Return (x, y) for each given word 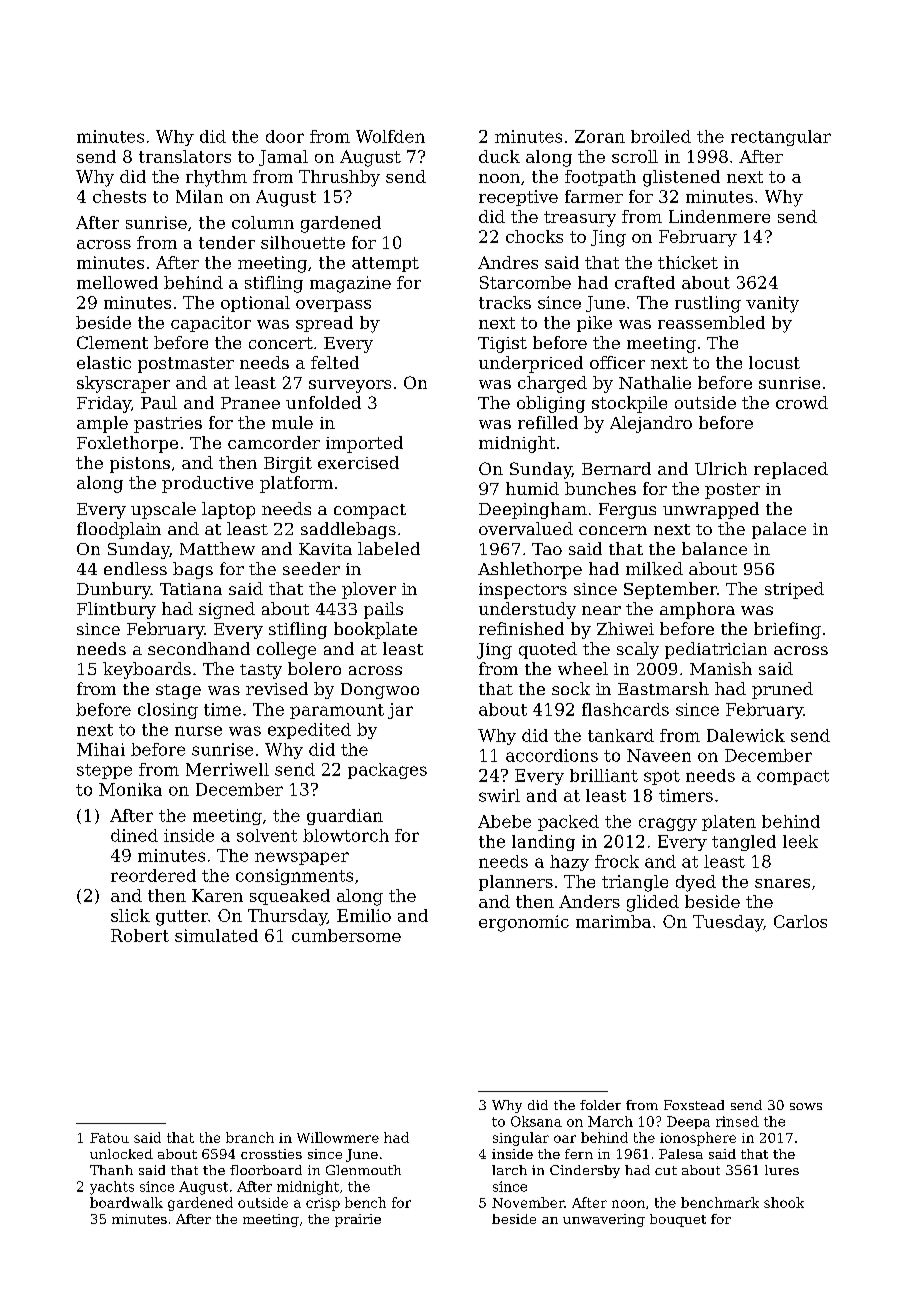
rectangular (781, 138)
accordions (552, 755)
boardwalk (126, 1202)
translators (185, 156)
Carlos (800, 921)
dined (134, 835)
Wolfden (390, 136)
